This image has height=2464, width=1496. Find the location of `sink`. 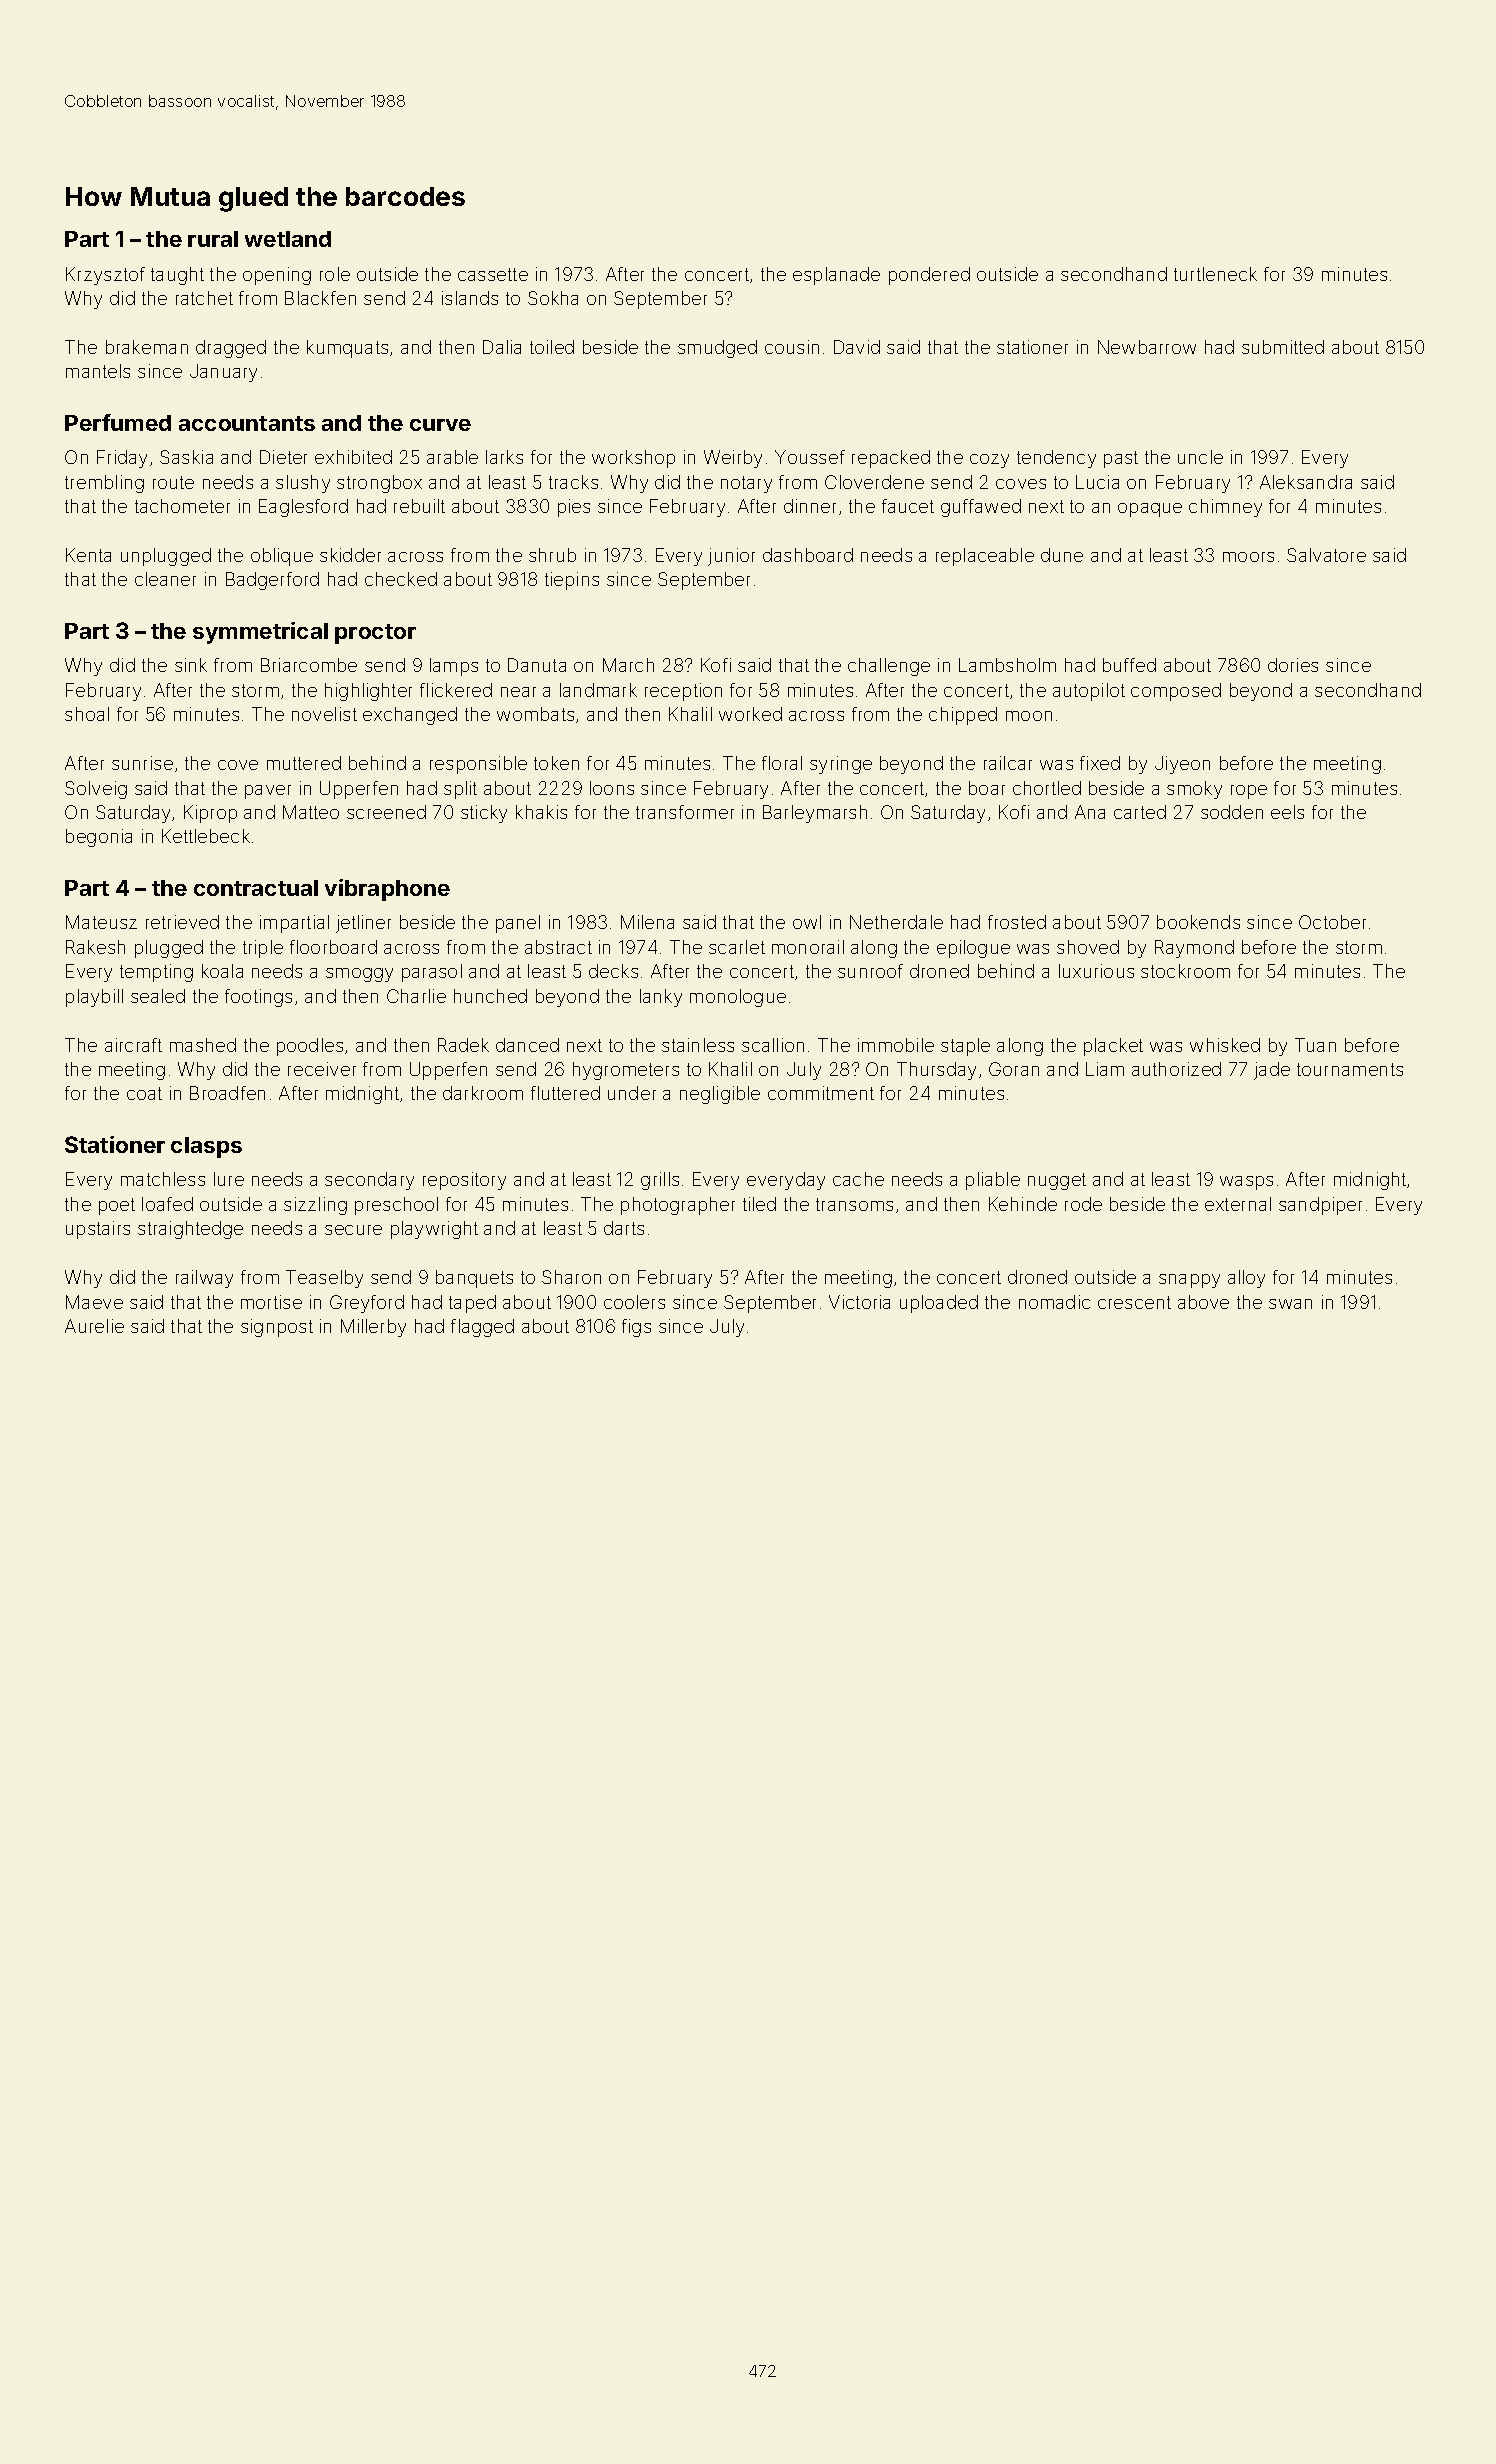

sink is located at coordinates (191, 665).
